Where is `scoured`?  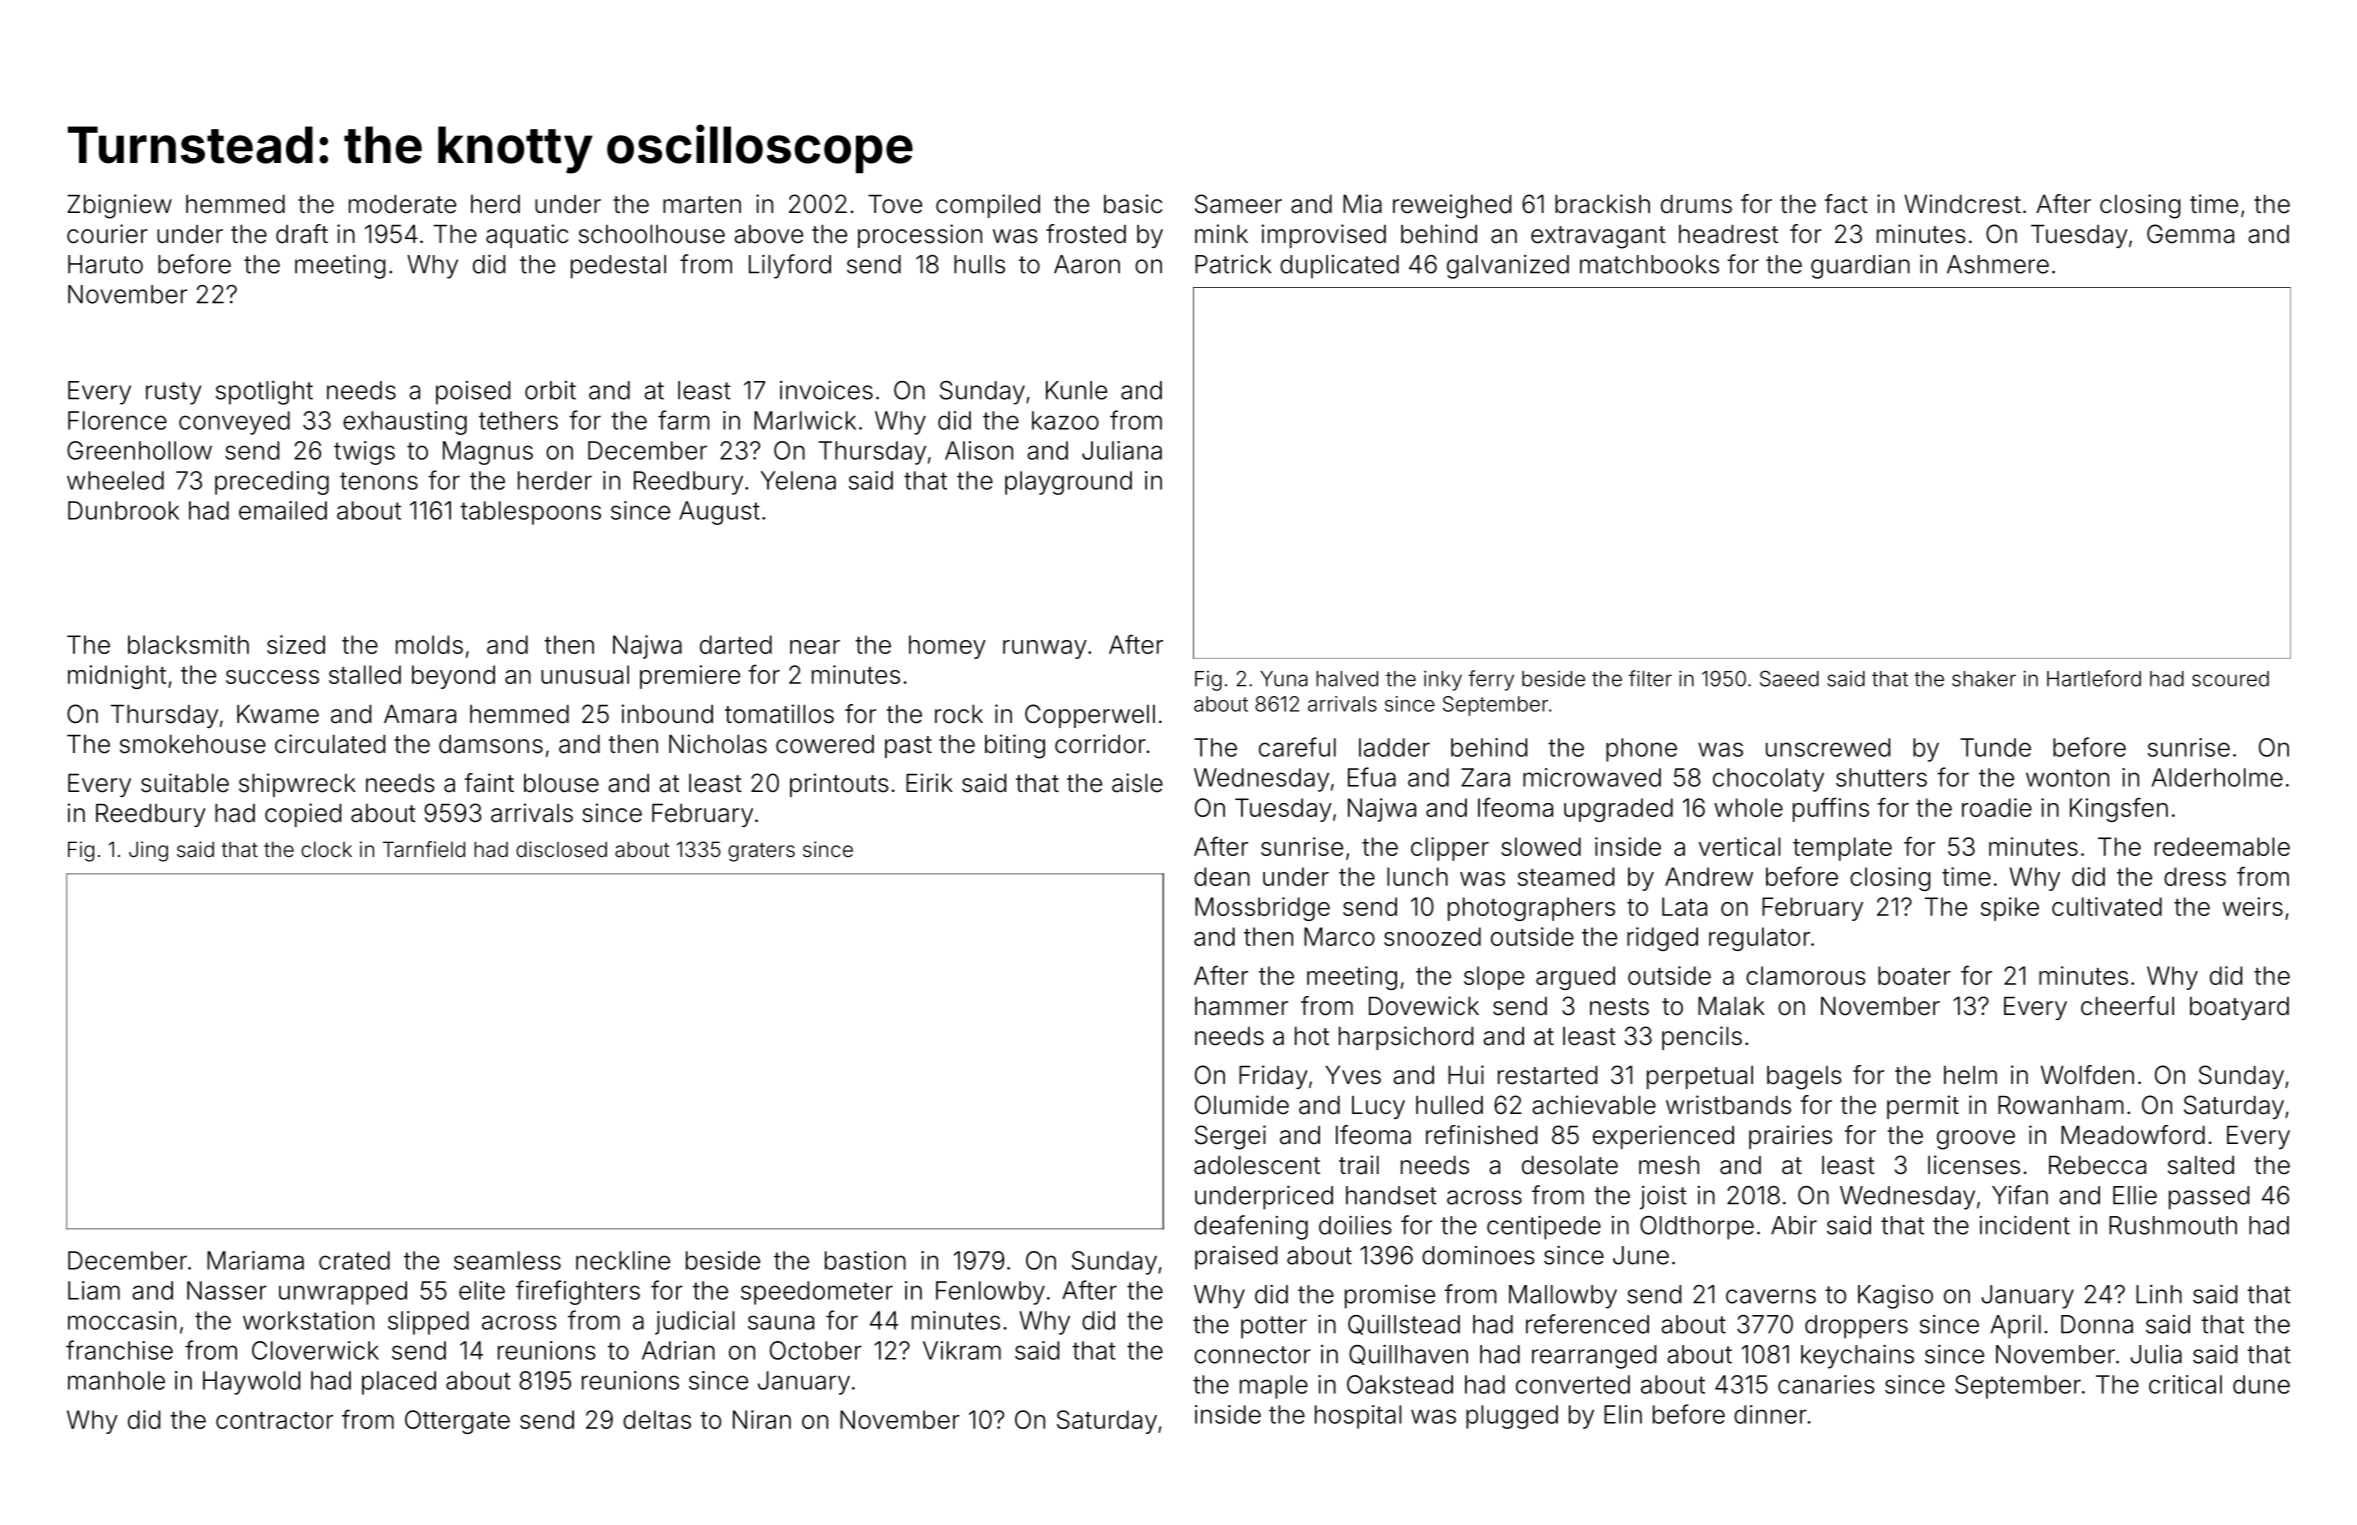 scoured is located at coordinates (2230, 679).
